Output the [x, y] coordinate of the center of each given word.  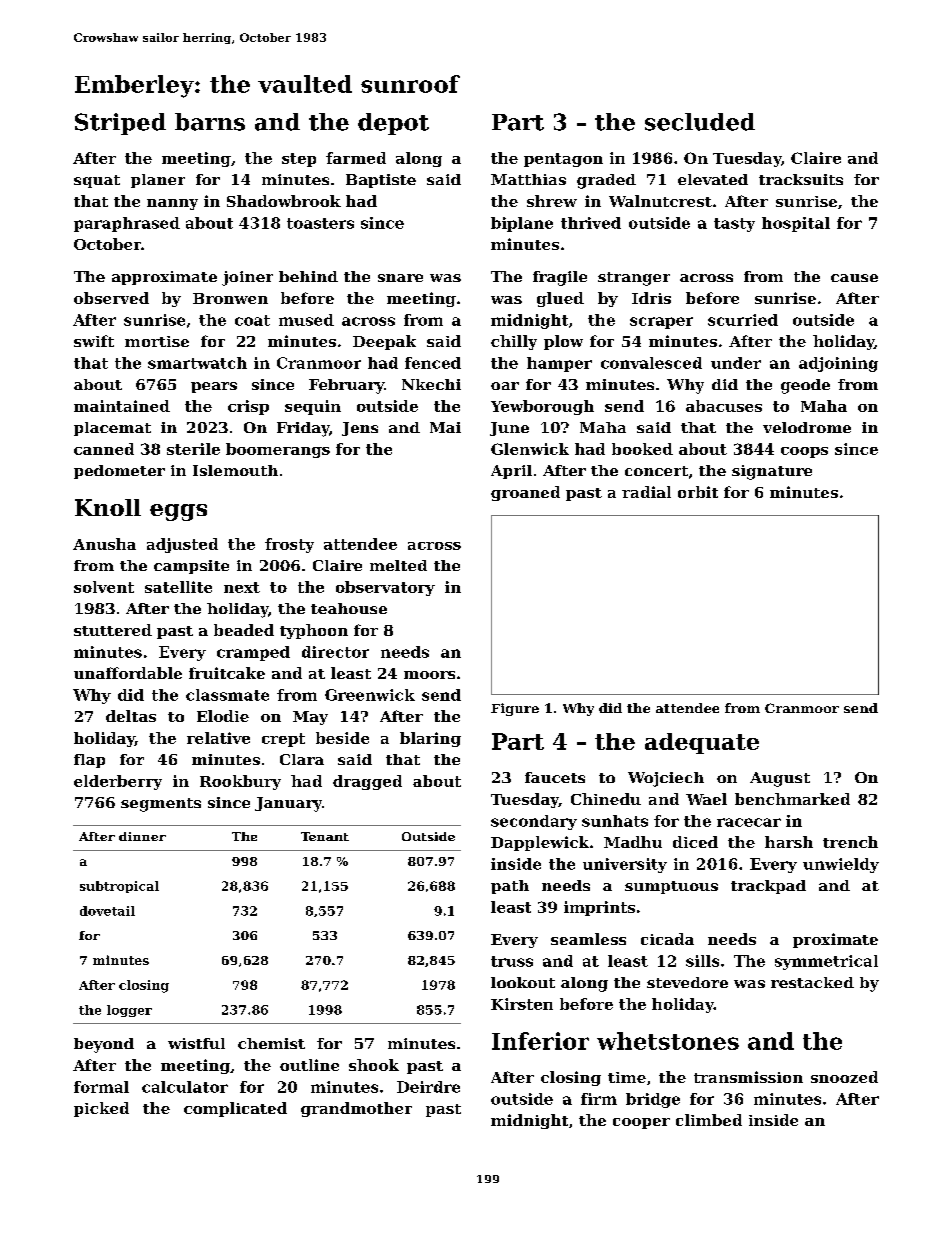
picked [101, 1109]
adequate [702, 743]
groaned [525, 493]
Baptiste [381, 181]
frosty [289, 545]
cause [854, 278]
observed [111, 298]
